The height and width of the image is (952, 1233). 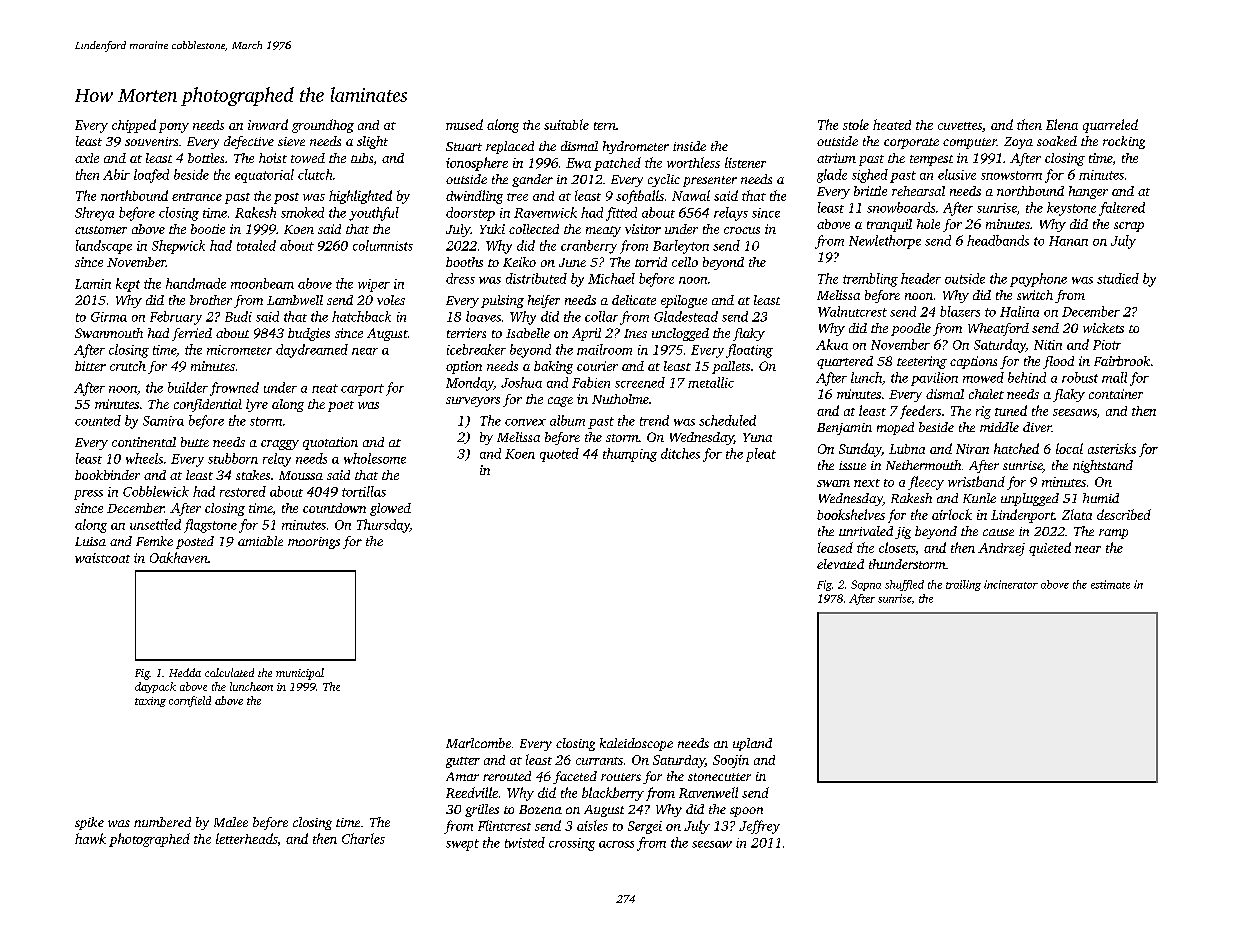 What do you see at coordinates (360, 197) in the image?
I see `highlighted` at bounding box center [360, 197].
